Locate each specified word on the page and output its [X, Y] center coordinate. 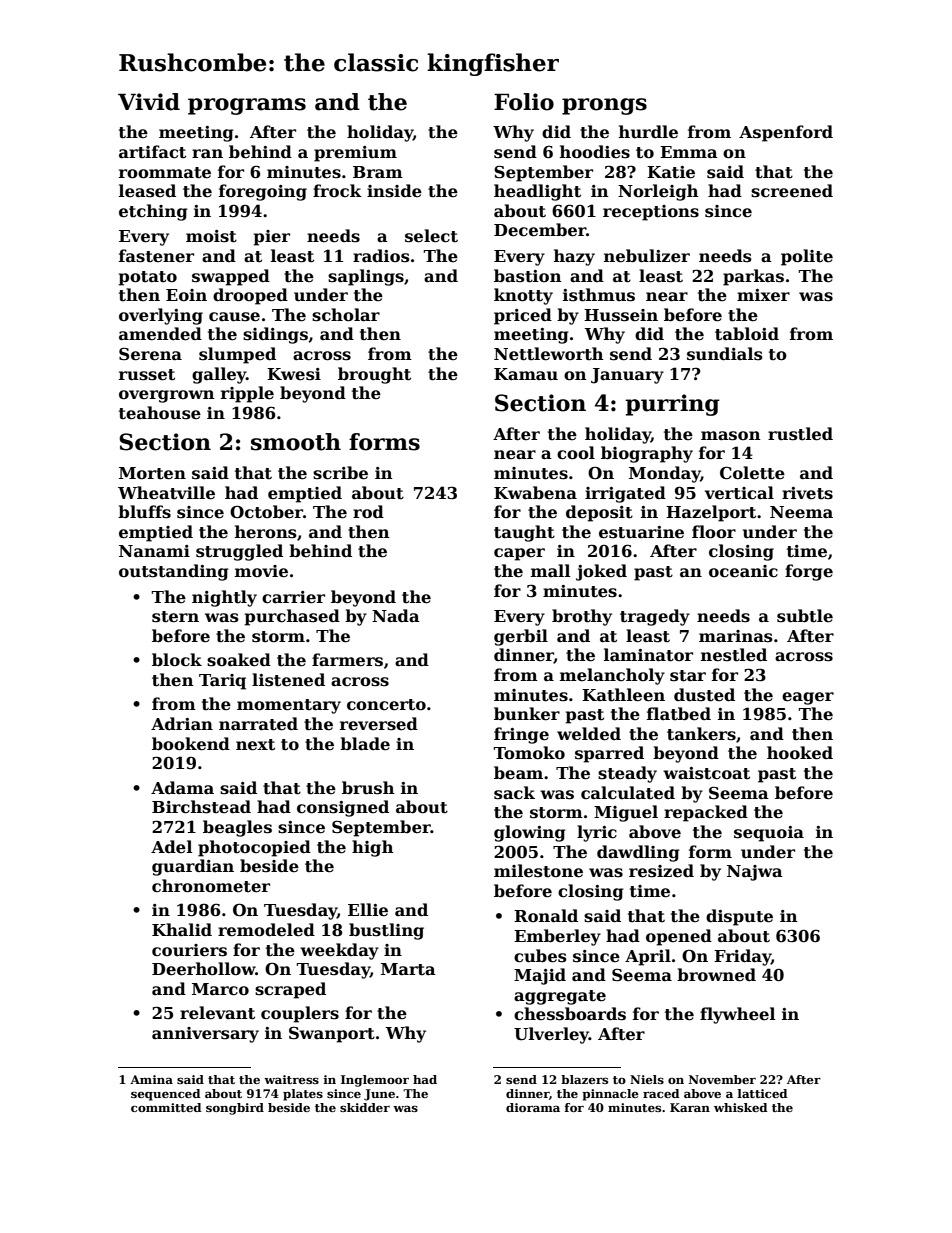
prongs [604, 106]
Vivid [149, 102]
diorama [533, 1107]
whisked [741, 1107]
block [177, 660]
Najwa [755, 873]
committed [166, 1107]
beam [518, 773]
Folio [524, 102]
